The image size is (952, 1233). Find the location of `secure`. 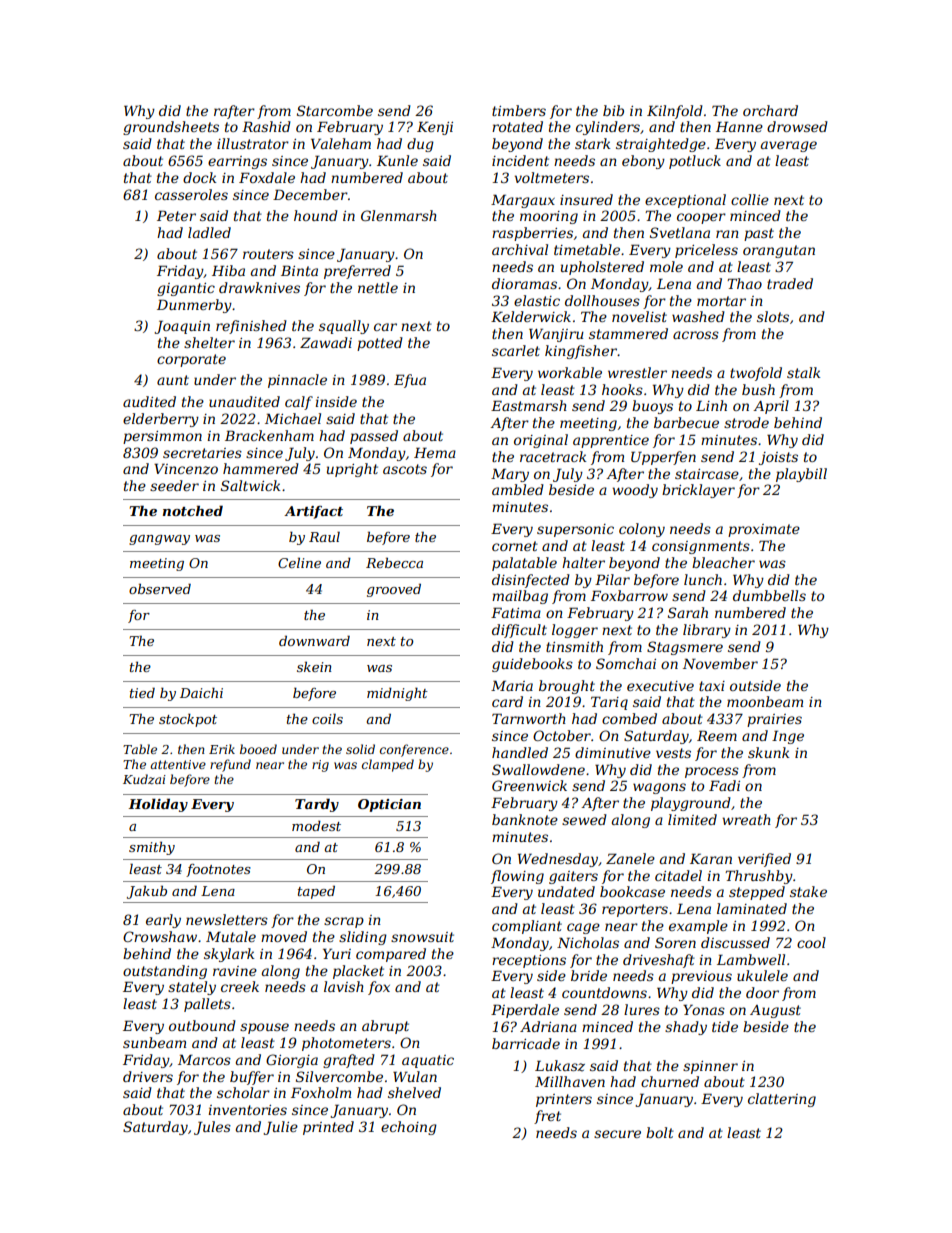

secure is located at coordinates (617, 1134).
